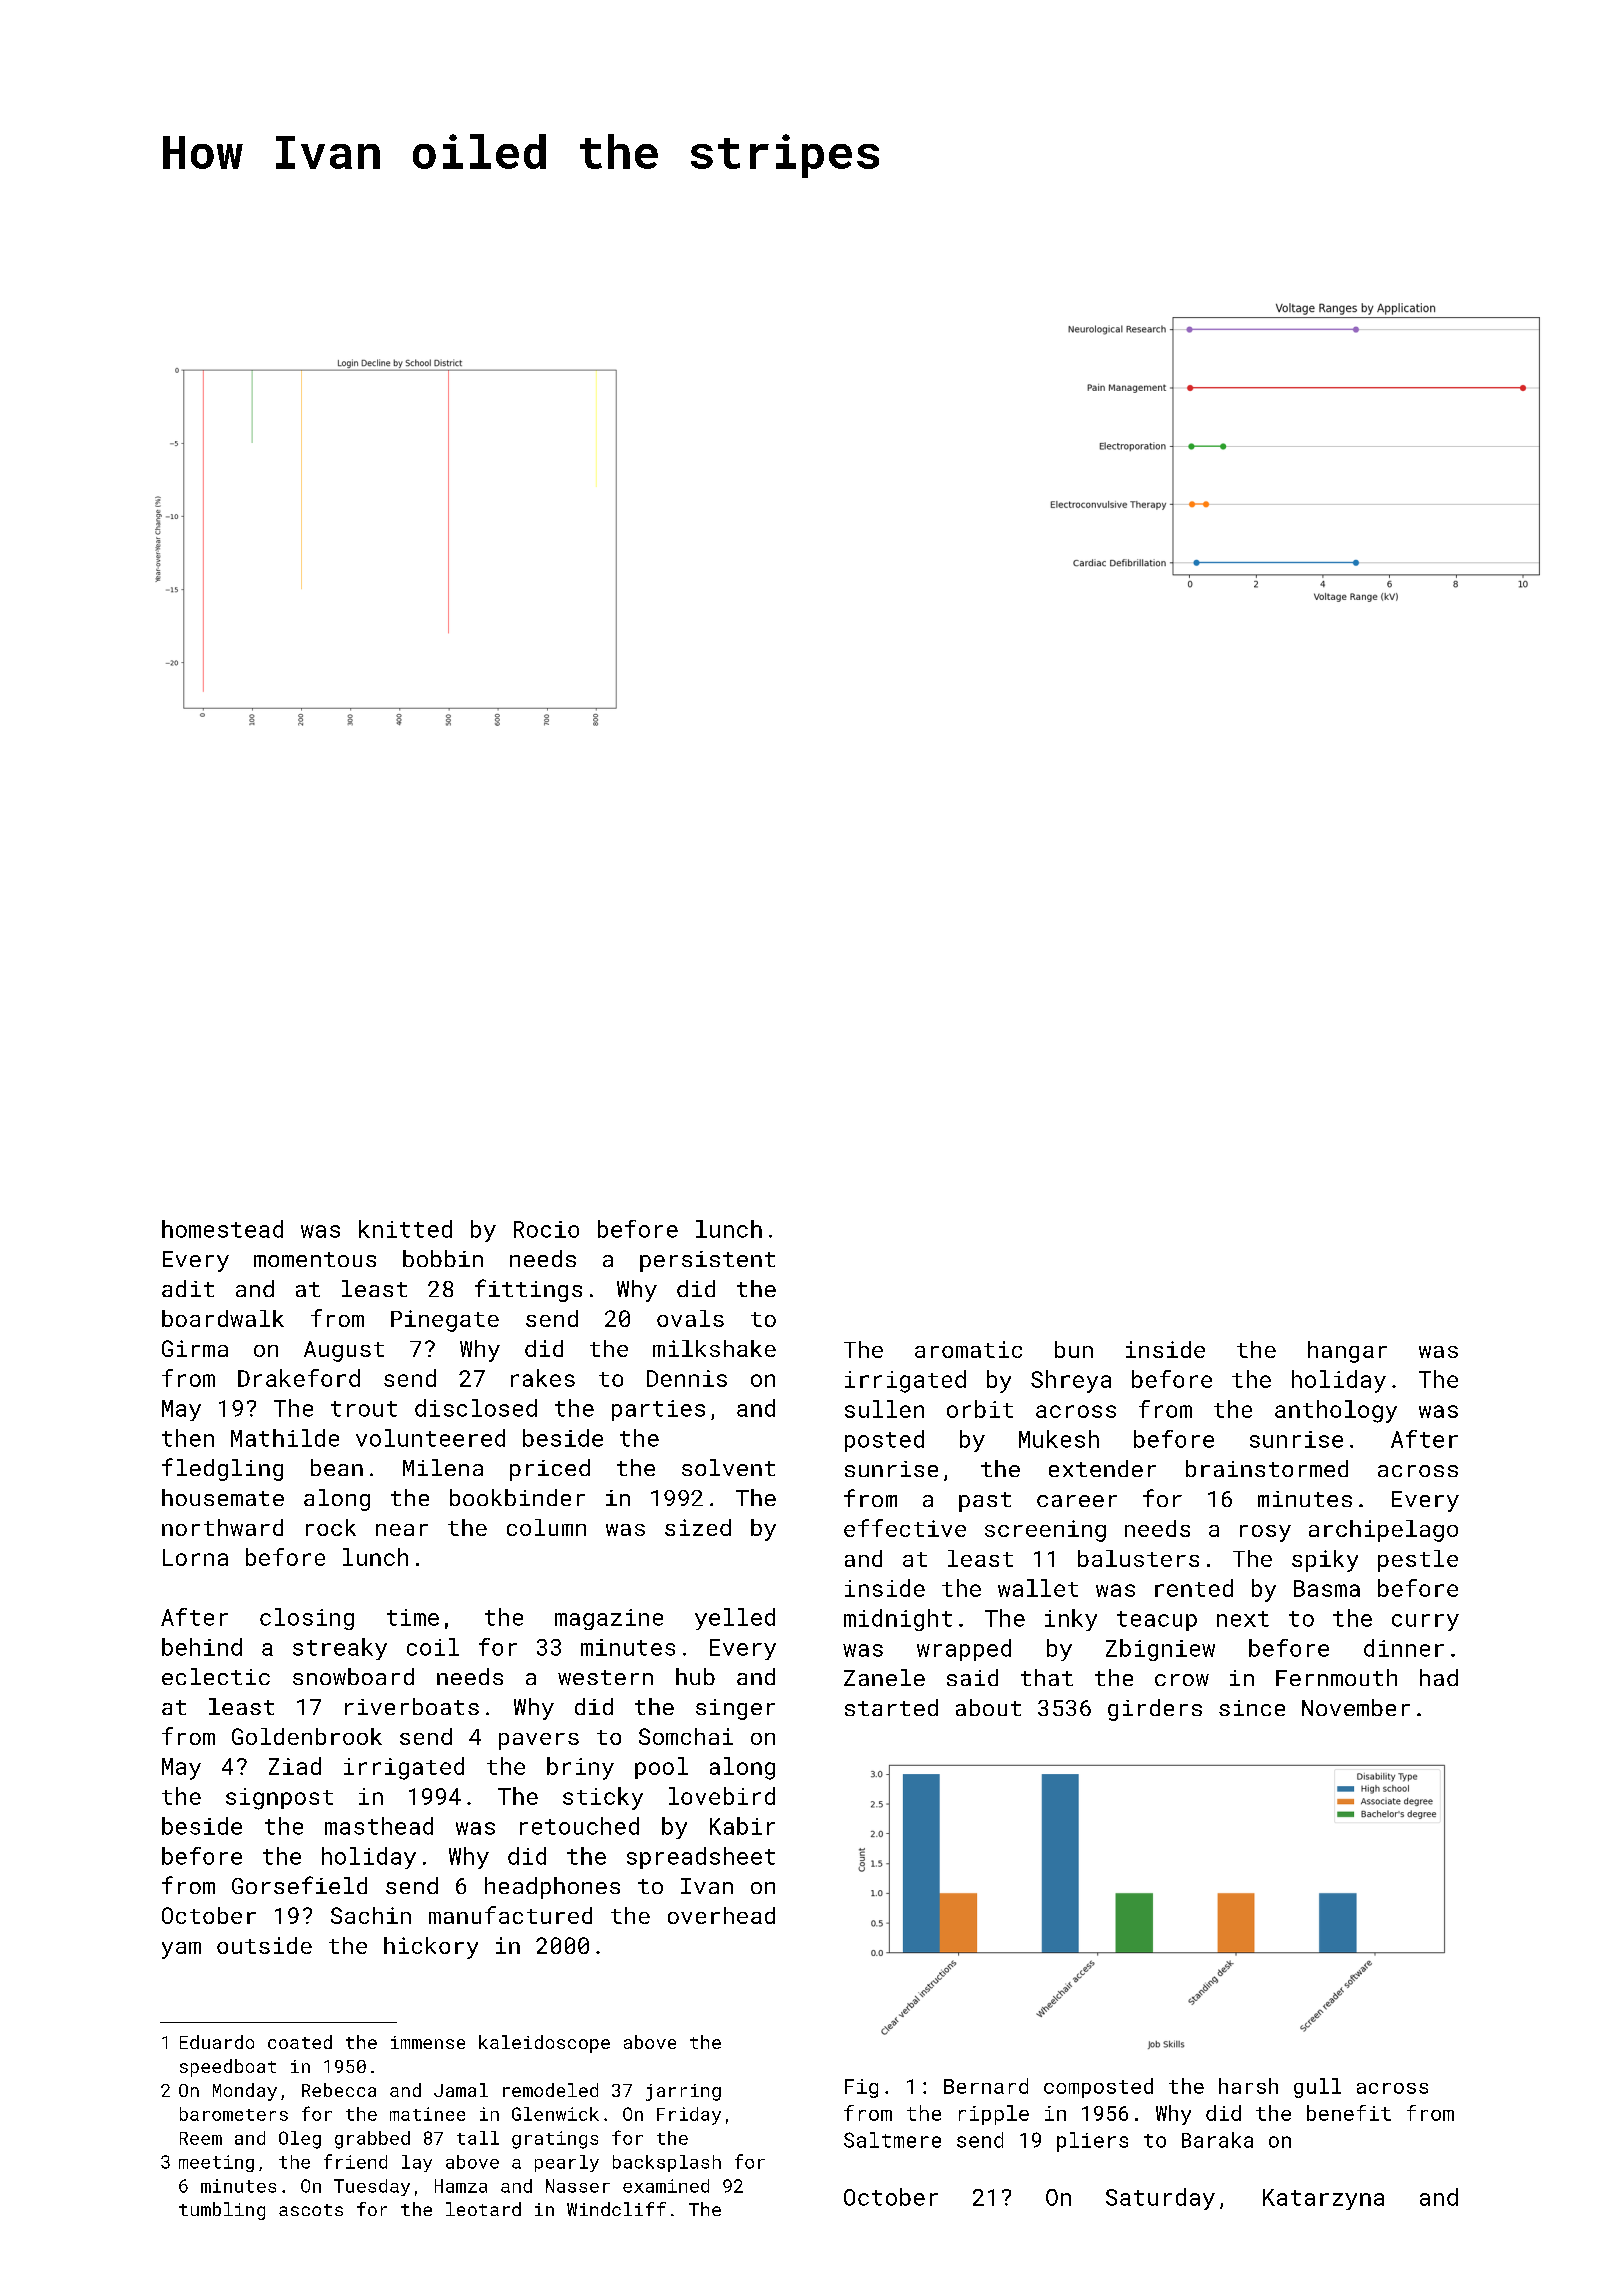 This screenshot has height=2292, width=1620. What do you see at coordinates (616, 2209) in the screenshot?
I see `Windcliff` at bounding box center [616, 2209].
